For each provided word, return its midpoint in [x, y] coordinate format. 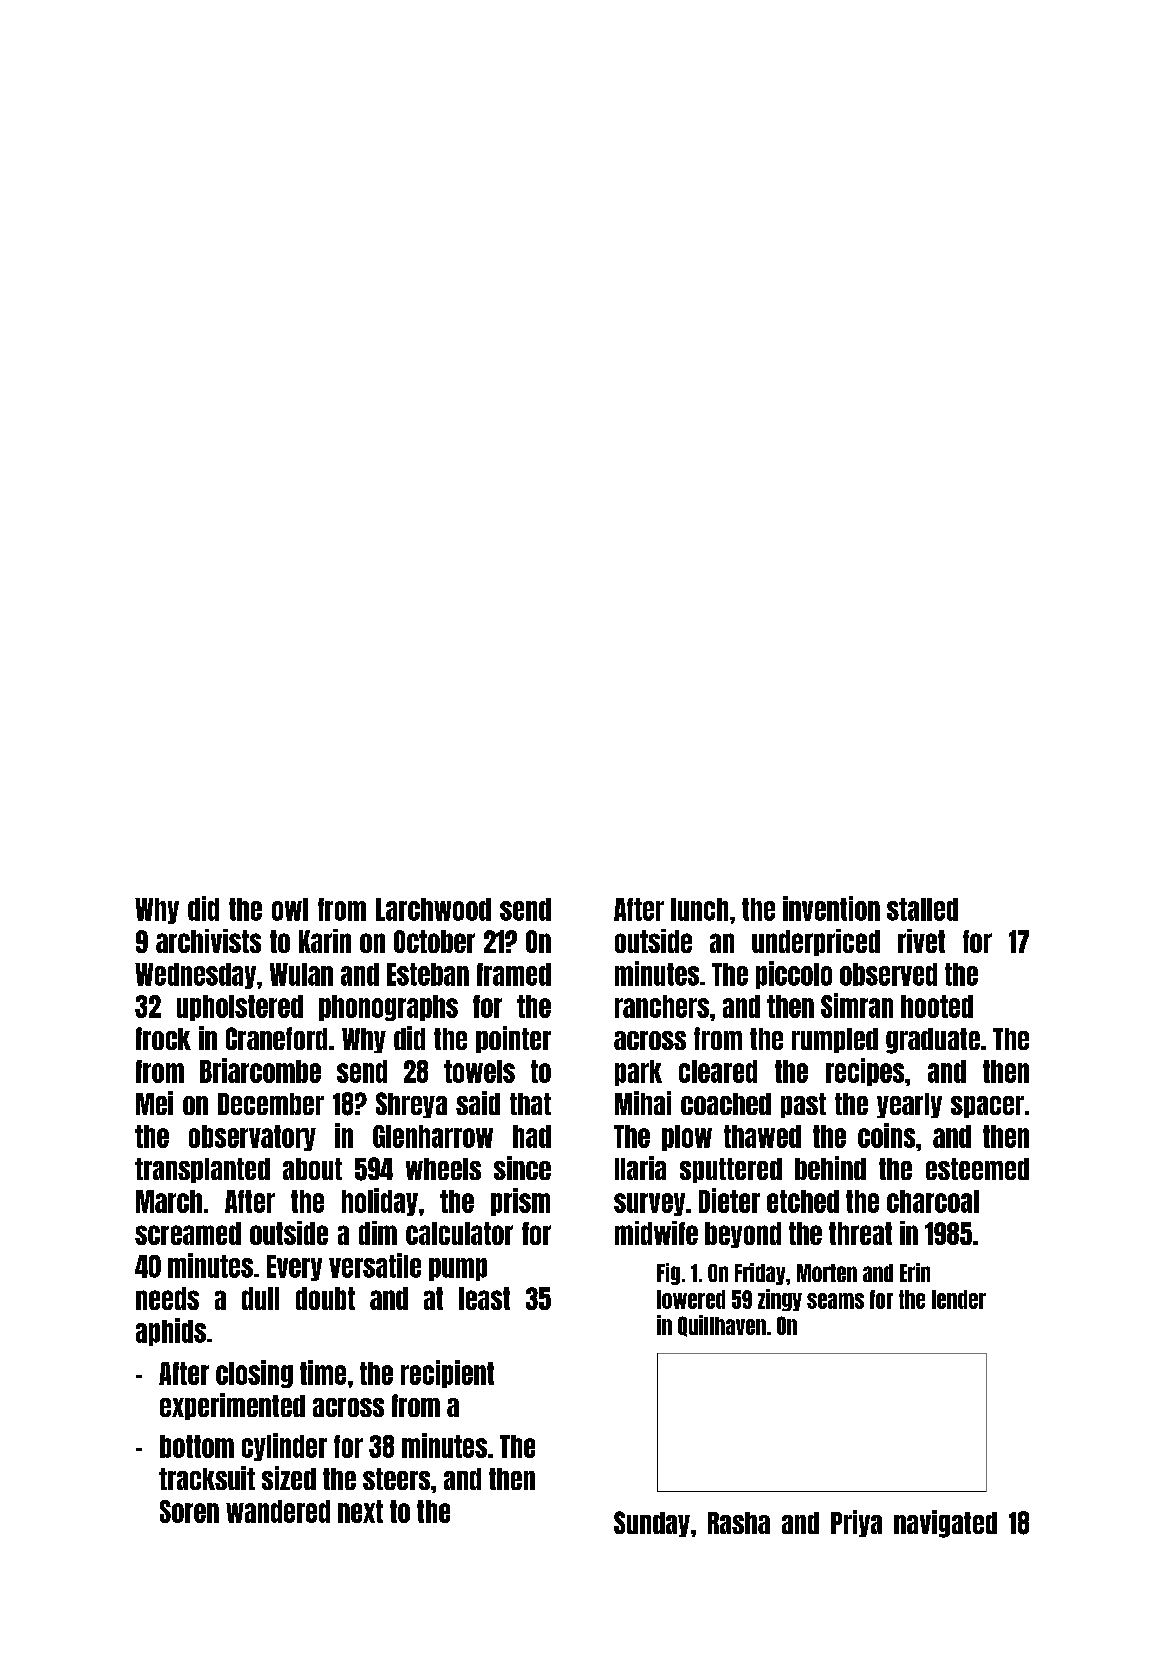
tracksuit [207, 1478]
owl [290, 909]
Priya [856, 1523]
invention [831, 908]
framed [514, 974]
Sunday [652, 1524]
